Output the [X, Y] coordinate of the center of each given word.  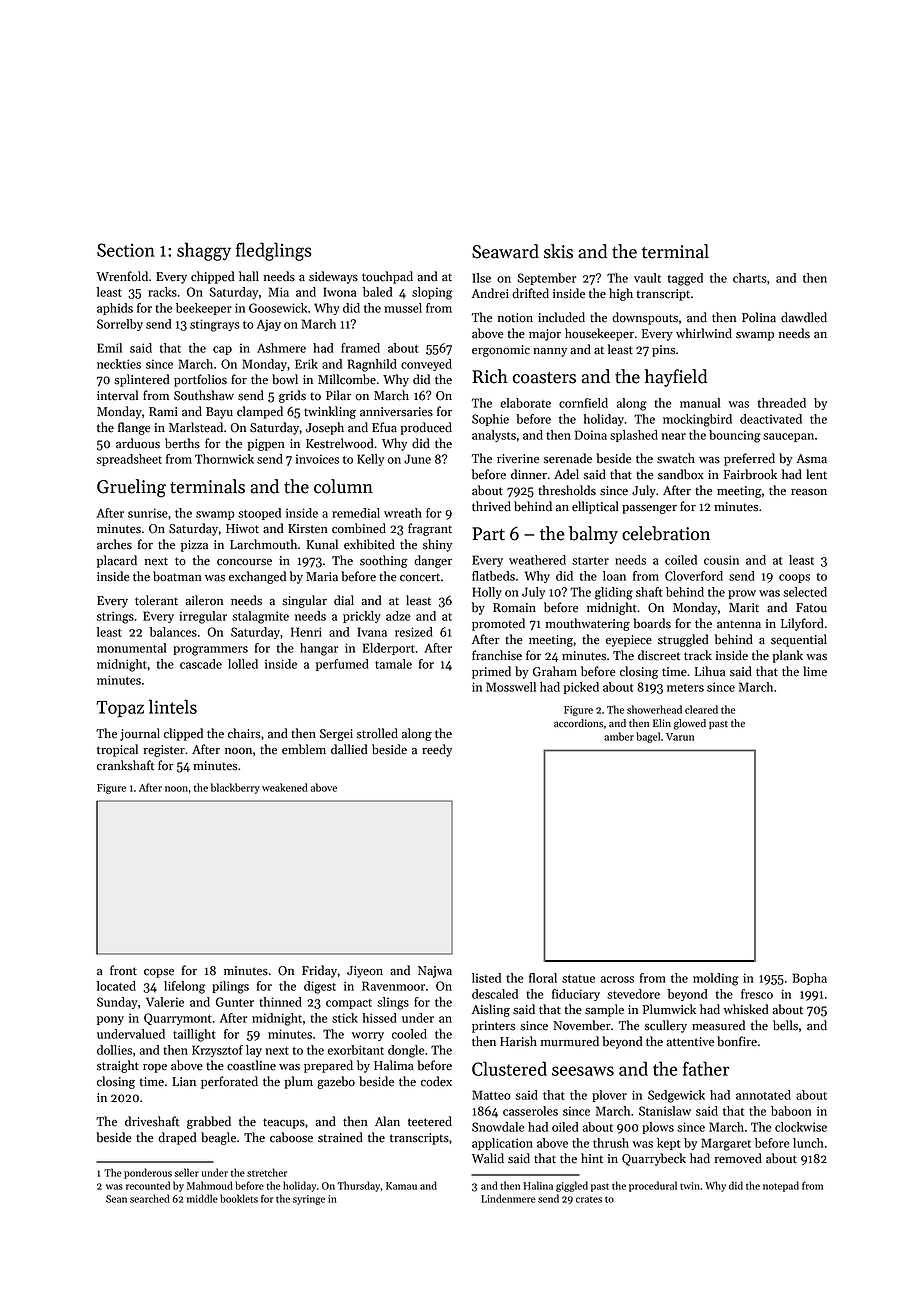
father [706, 1068]
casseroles [530, 1111]
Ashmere [281, 348]
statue [578, 979]
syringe [309, 1200]
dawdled [804, 317]
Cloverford [694, 576]
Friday [319, 971]
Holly [487, 593]
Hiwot [242, 529]
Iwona [339, 292]
